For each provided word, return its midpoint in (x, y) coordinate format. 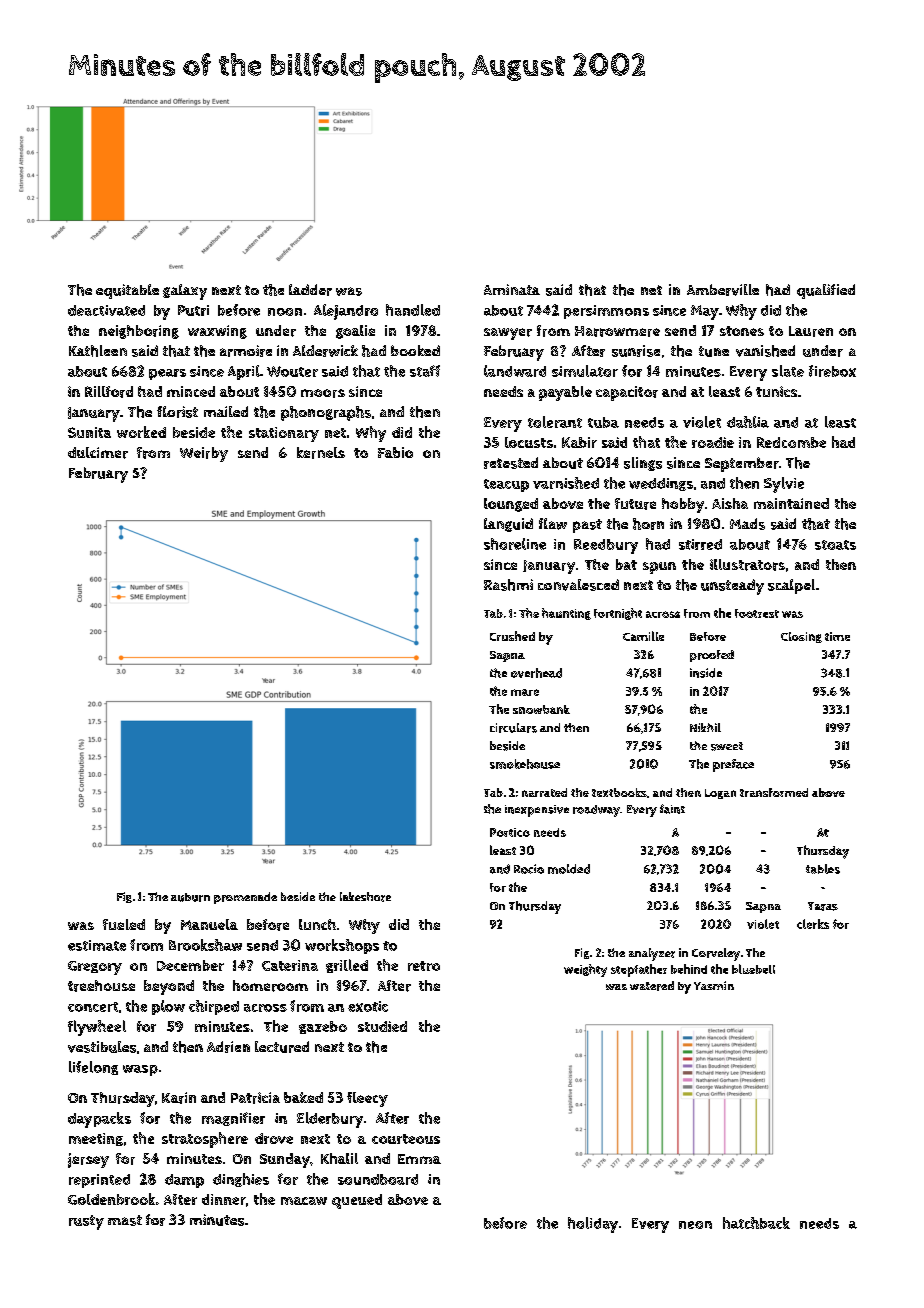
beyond (169, 987)
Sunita (89, 432)
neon (695, 1225)
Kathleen (98, 351)
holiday (593, 1225)
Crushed (512, 636)
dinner (224, 1199)
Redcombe (791, 442)
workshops (342, 946)
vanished (765, 351)
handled (413, 310)
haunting (566, 614)
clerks (813, 924)
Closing (801, 637)
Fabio (395, 452)
